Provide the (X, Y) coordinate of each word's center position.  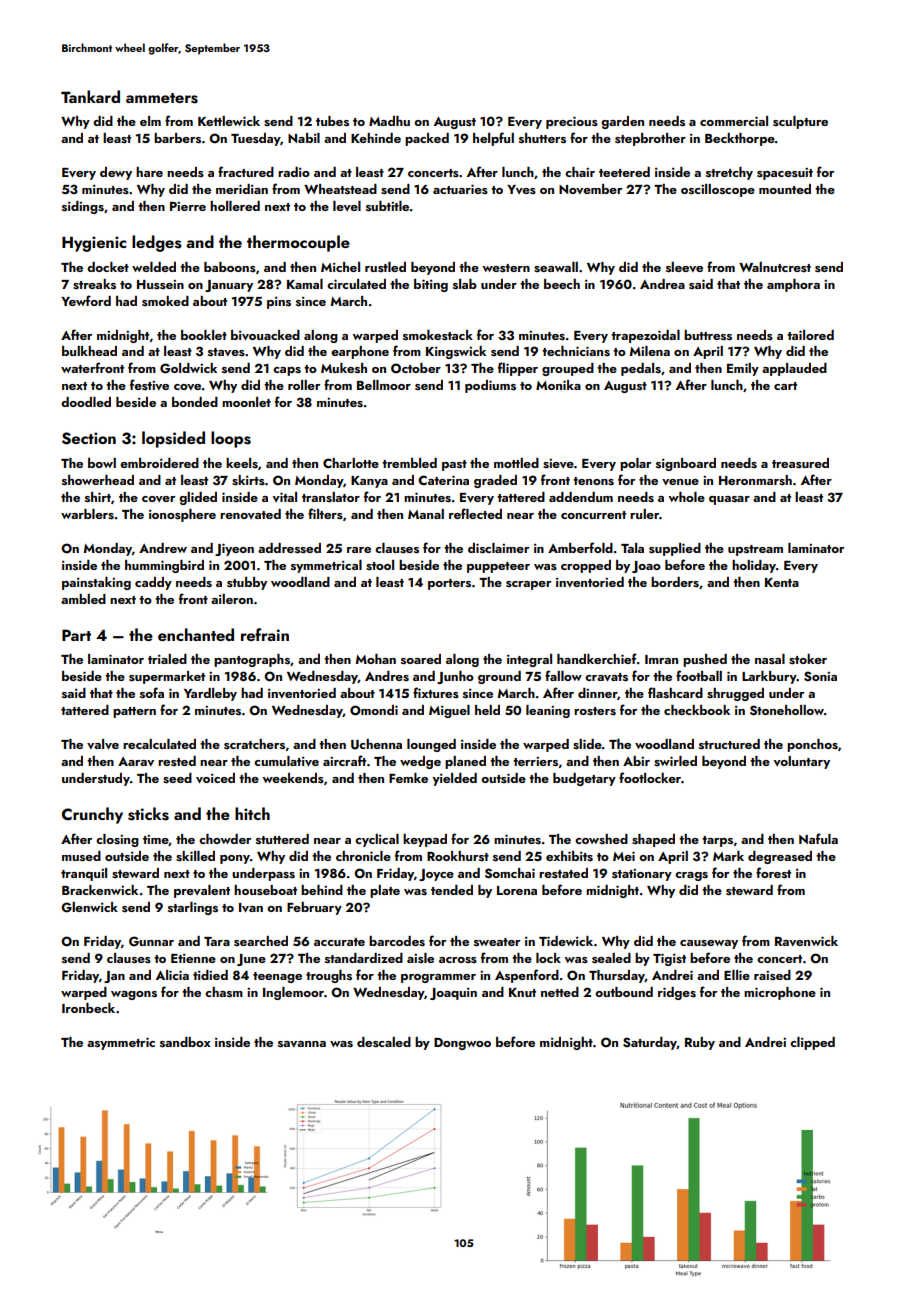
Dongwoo (462, 1043)
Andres (387, 676)
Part (76, 635)
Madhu (389, 121)
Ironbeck (88, 1008)
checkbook (697, 710)
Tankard (90, 96)
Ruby (700, 1043)
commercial (734, 121)
